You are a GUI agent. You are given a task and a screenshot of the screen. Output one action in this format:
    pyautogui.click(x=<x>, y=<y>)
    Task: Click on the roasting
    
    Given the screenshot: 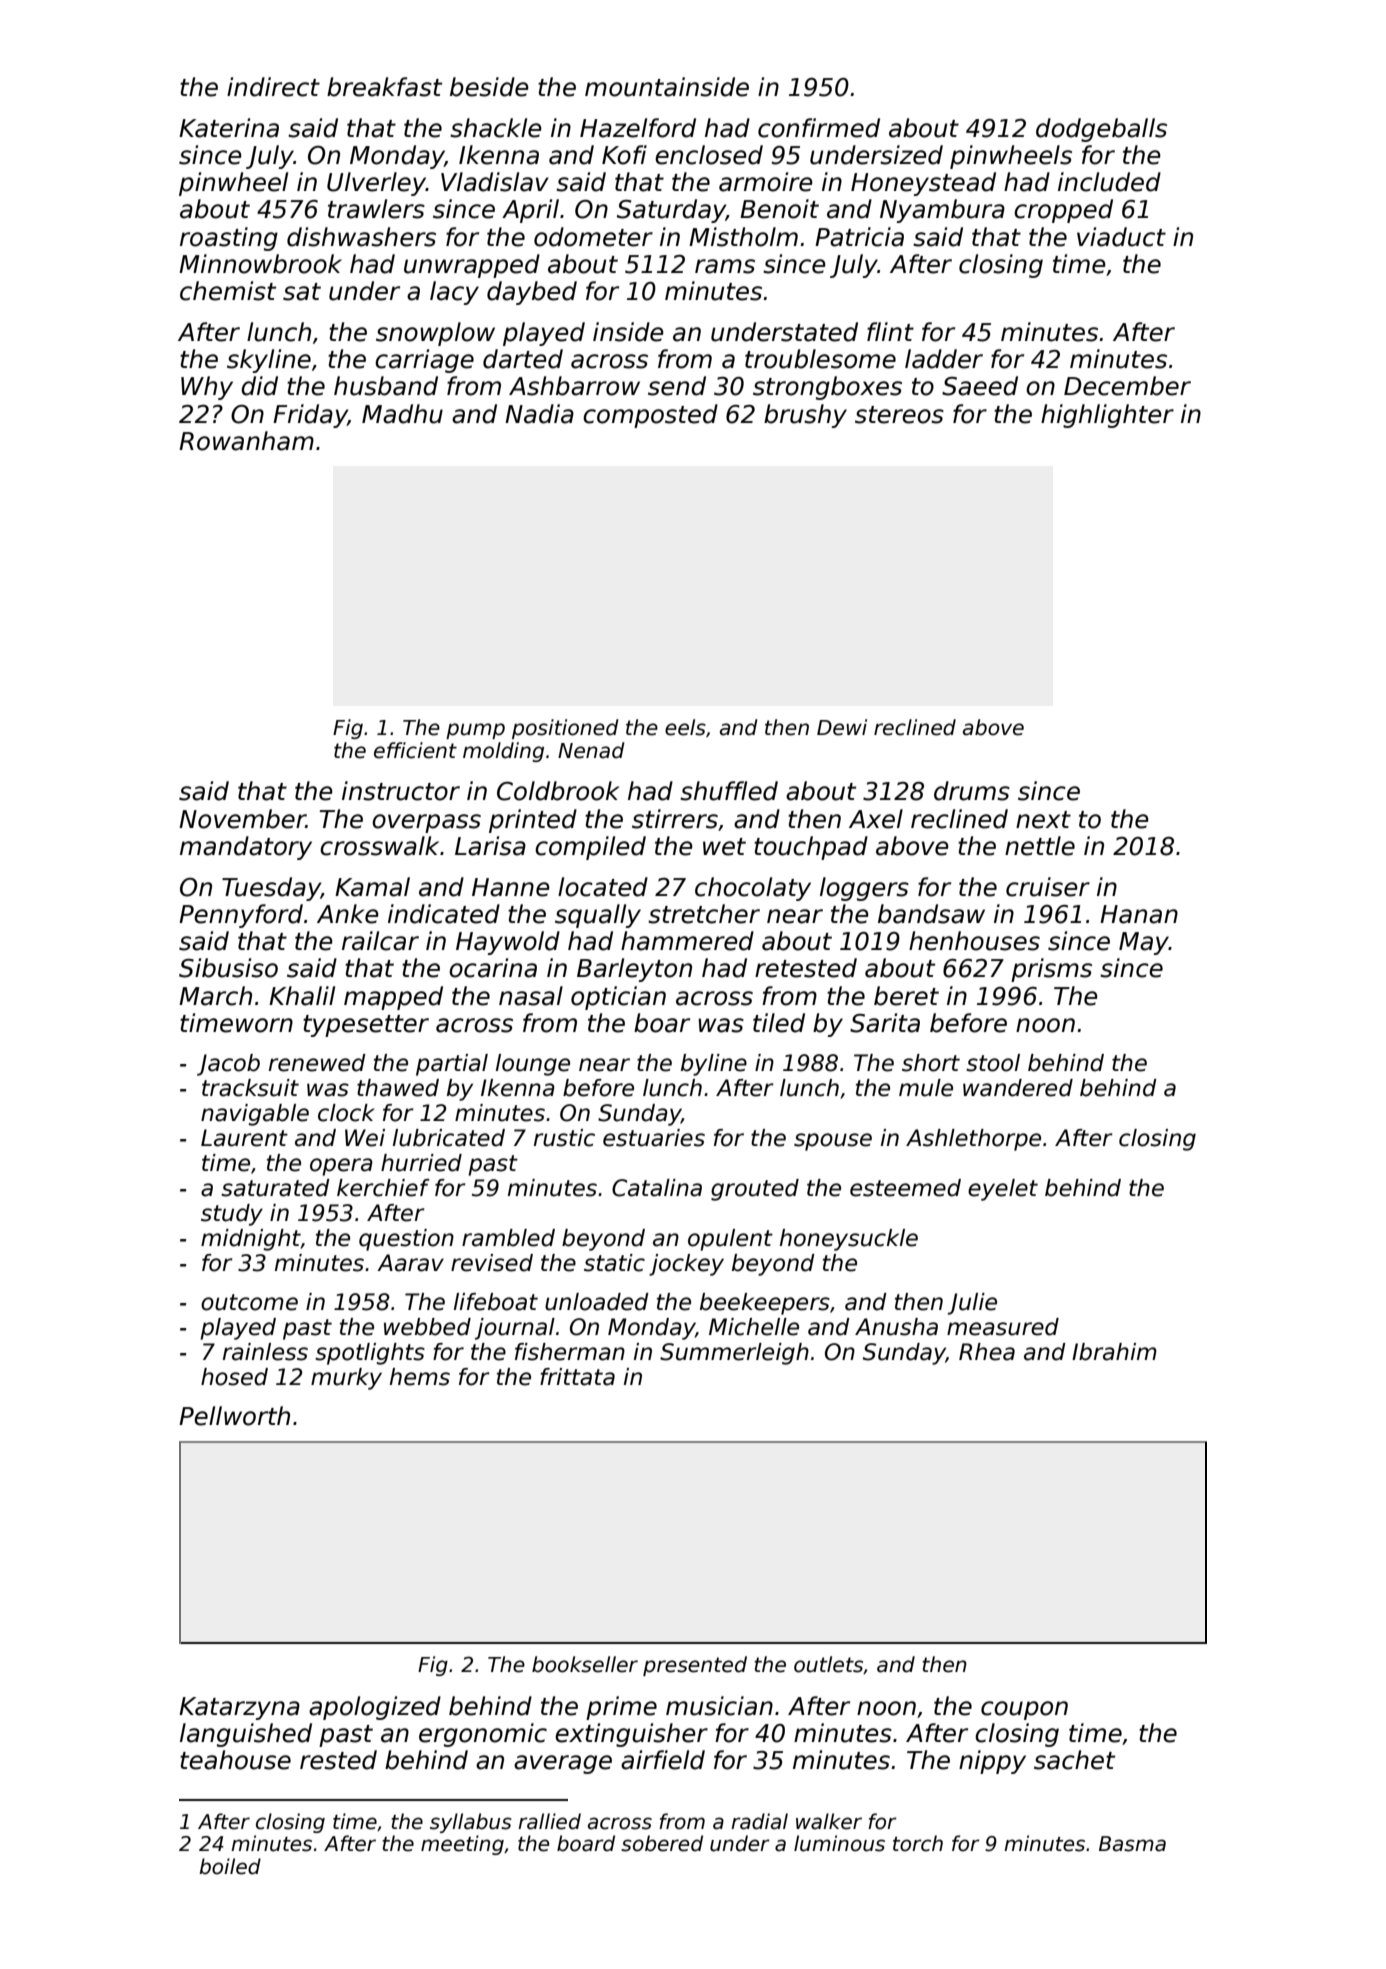 What is the action you would take?
    pyautogui.click(x=229, y=239)
